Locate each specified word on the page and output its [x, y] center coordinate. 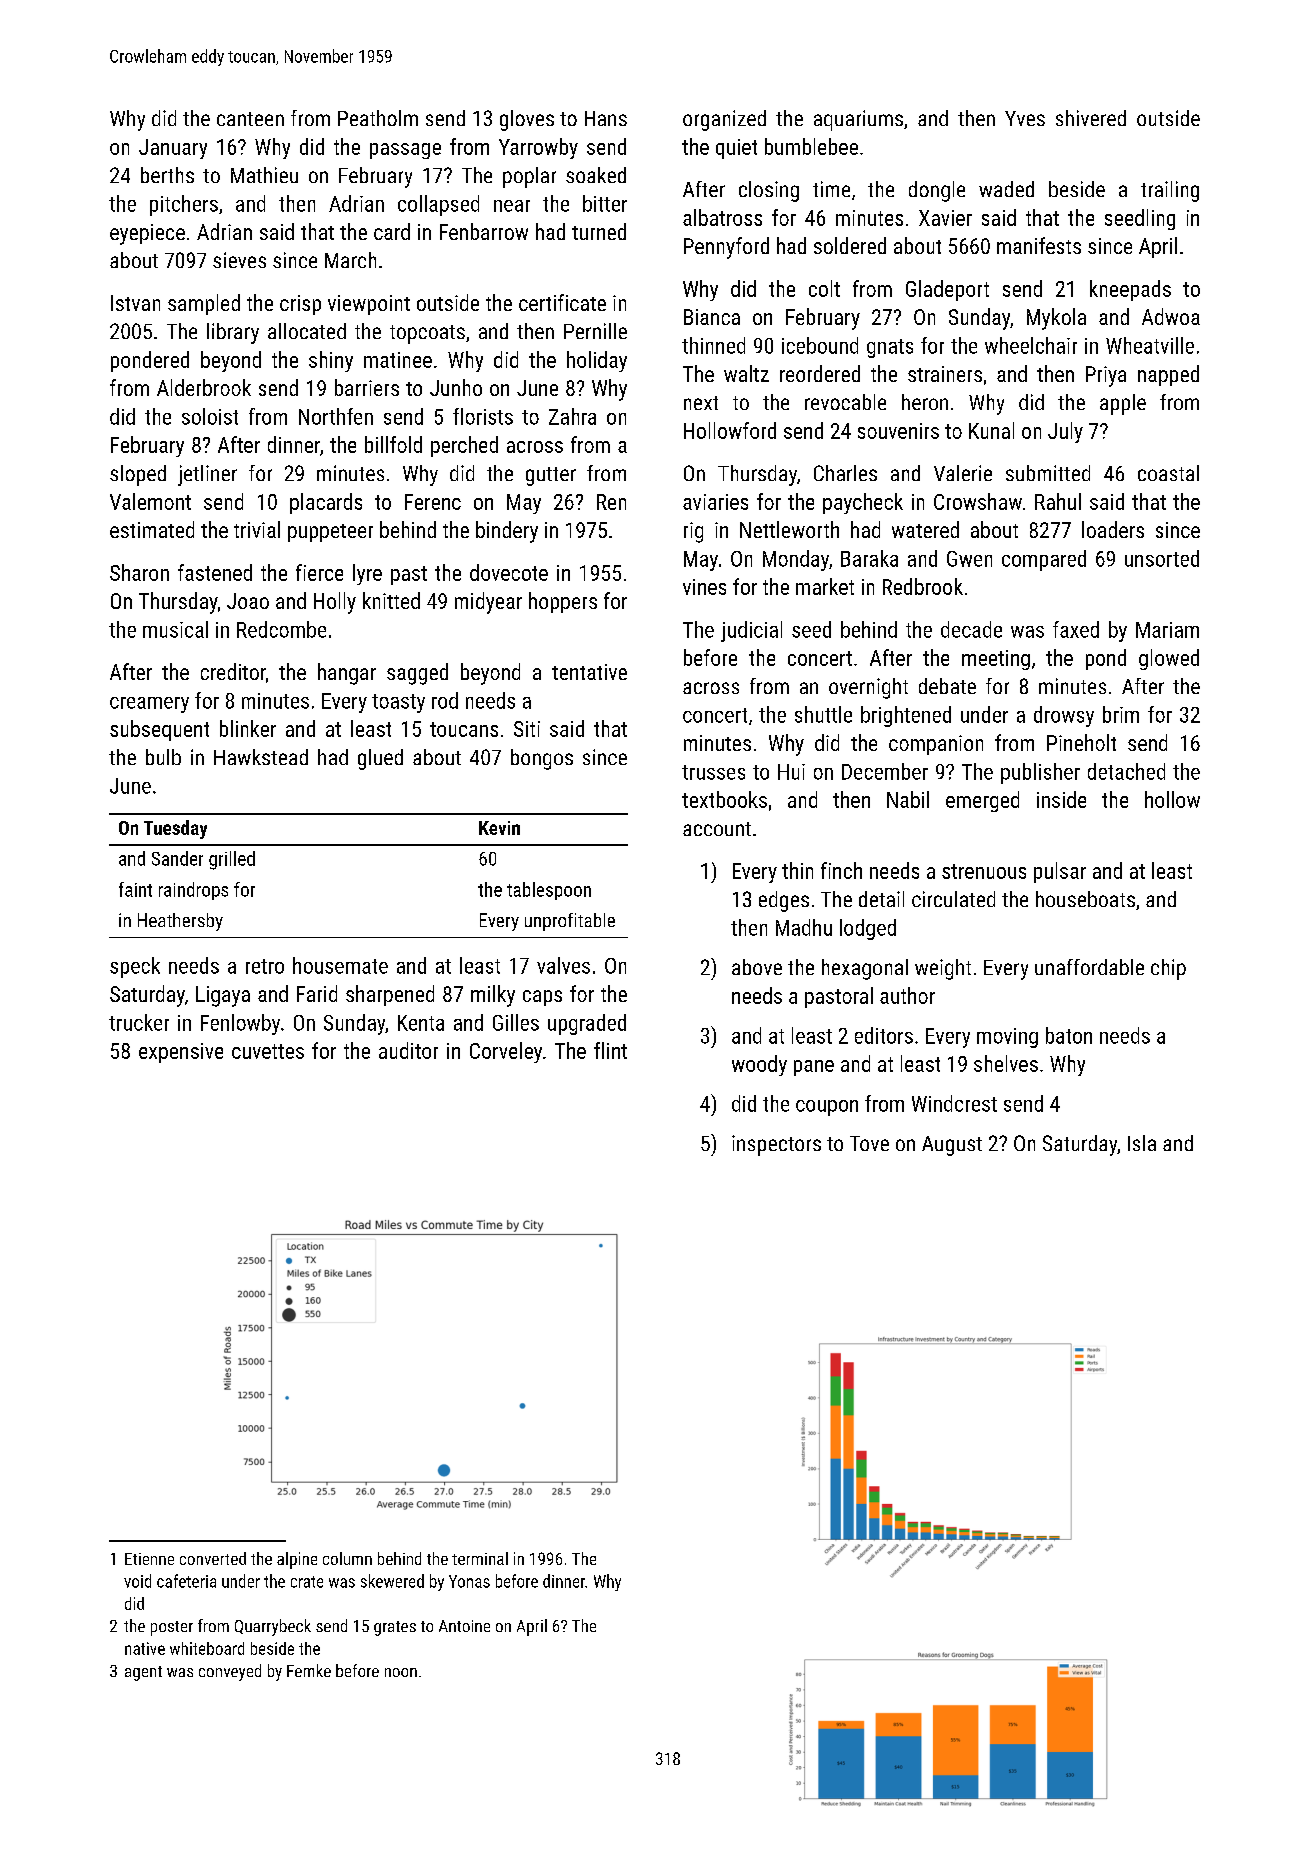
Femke [309, 1670]
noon [401, 1672]
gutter [551, 476]
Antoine [464, 1626]
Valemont [150, 501]
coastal [1168, 473]
